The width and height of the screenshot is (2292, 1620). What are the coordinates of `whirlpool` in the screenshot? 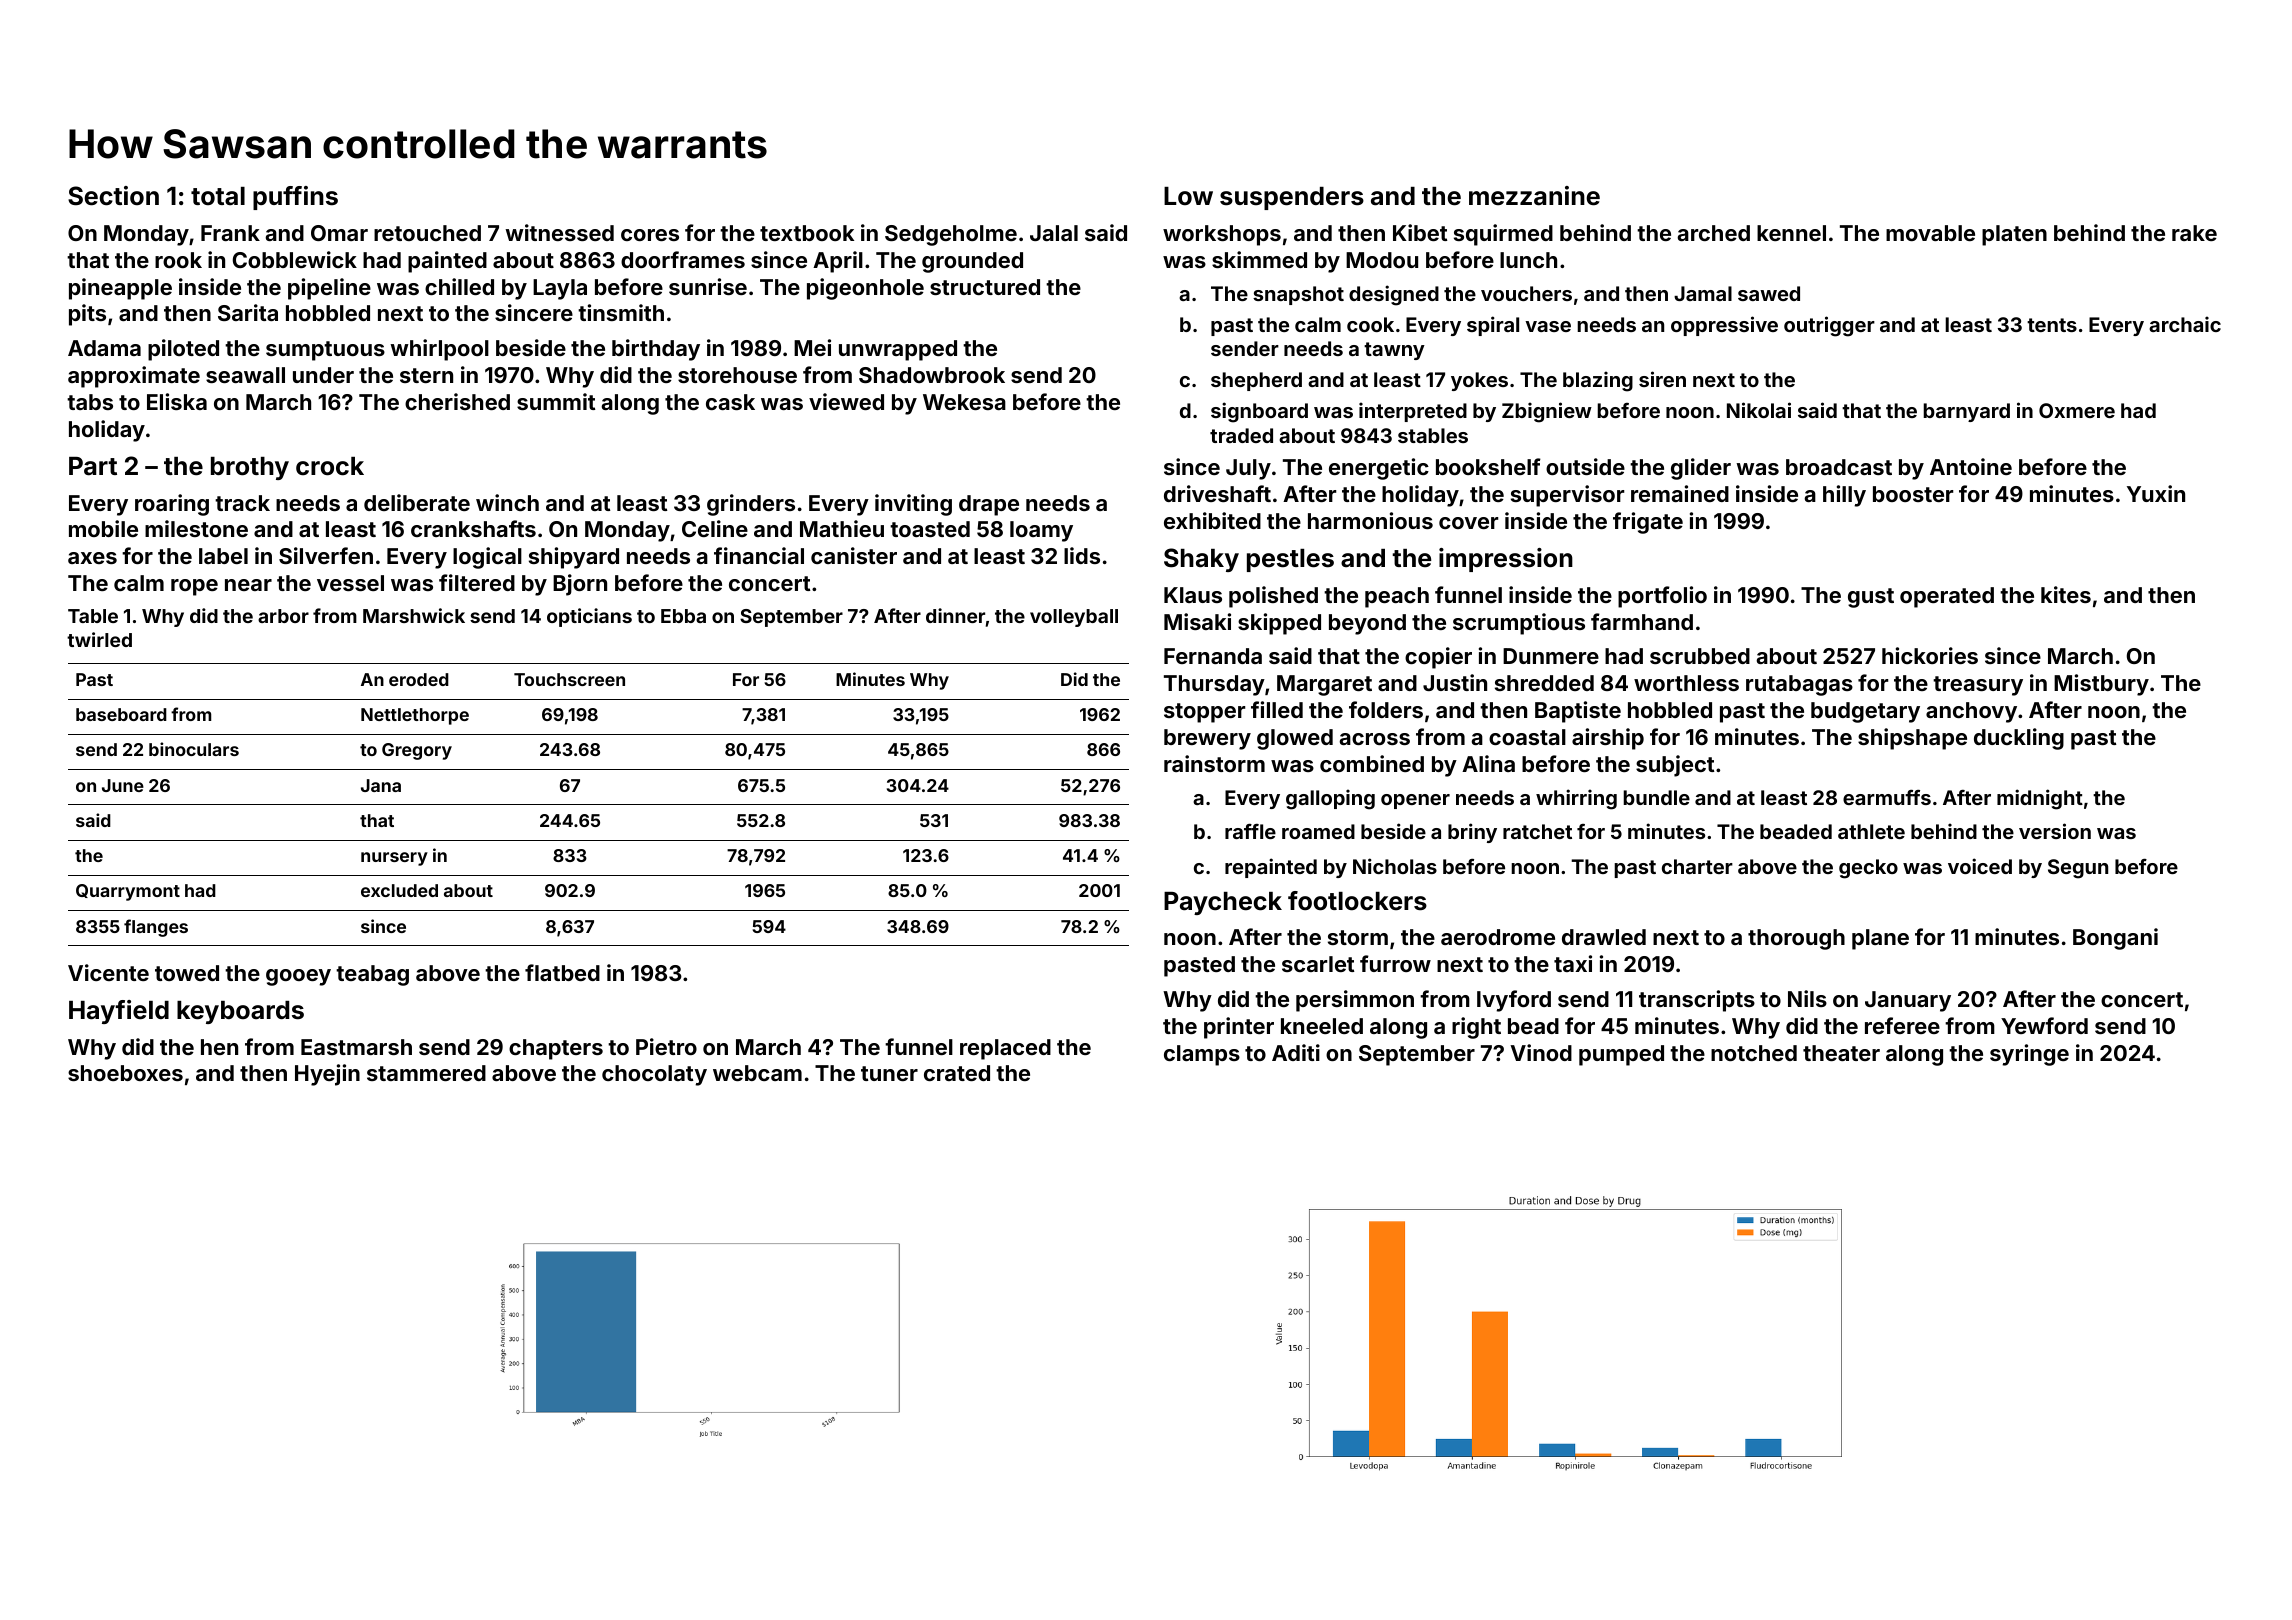 It's located at (439, 350).
